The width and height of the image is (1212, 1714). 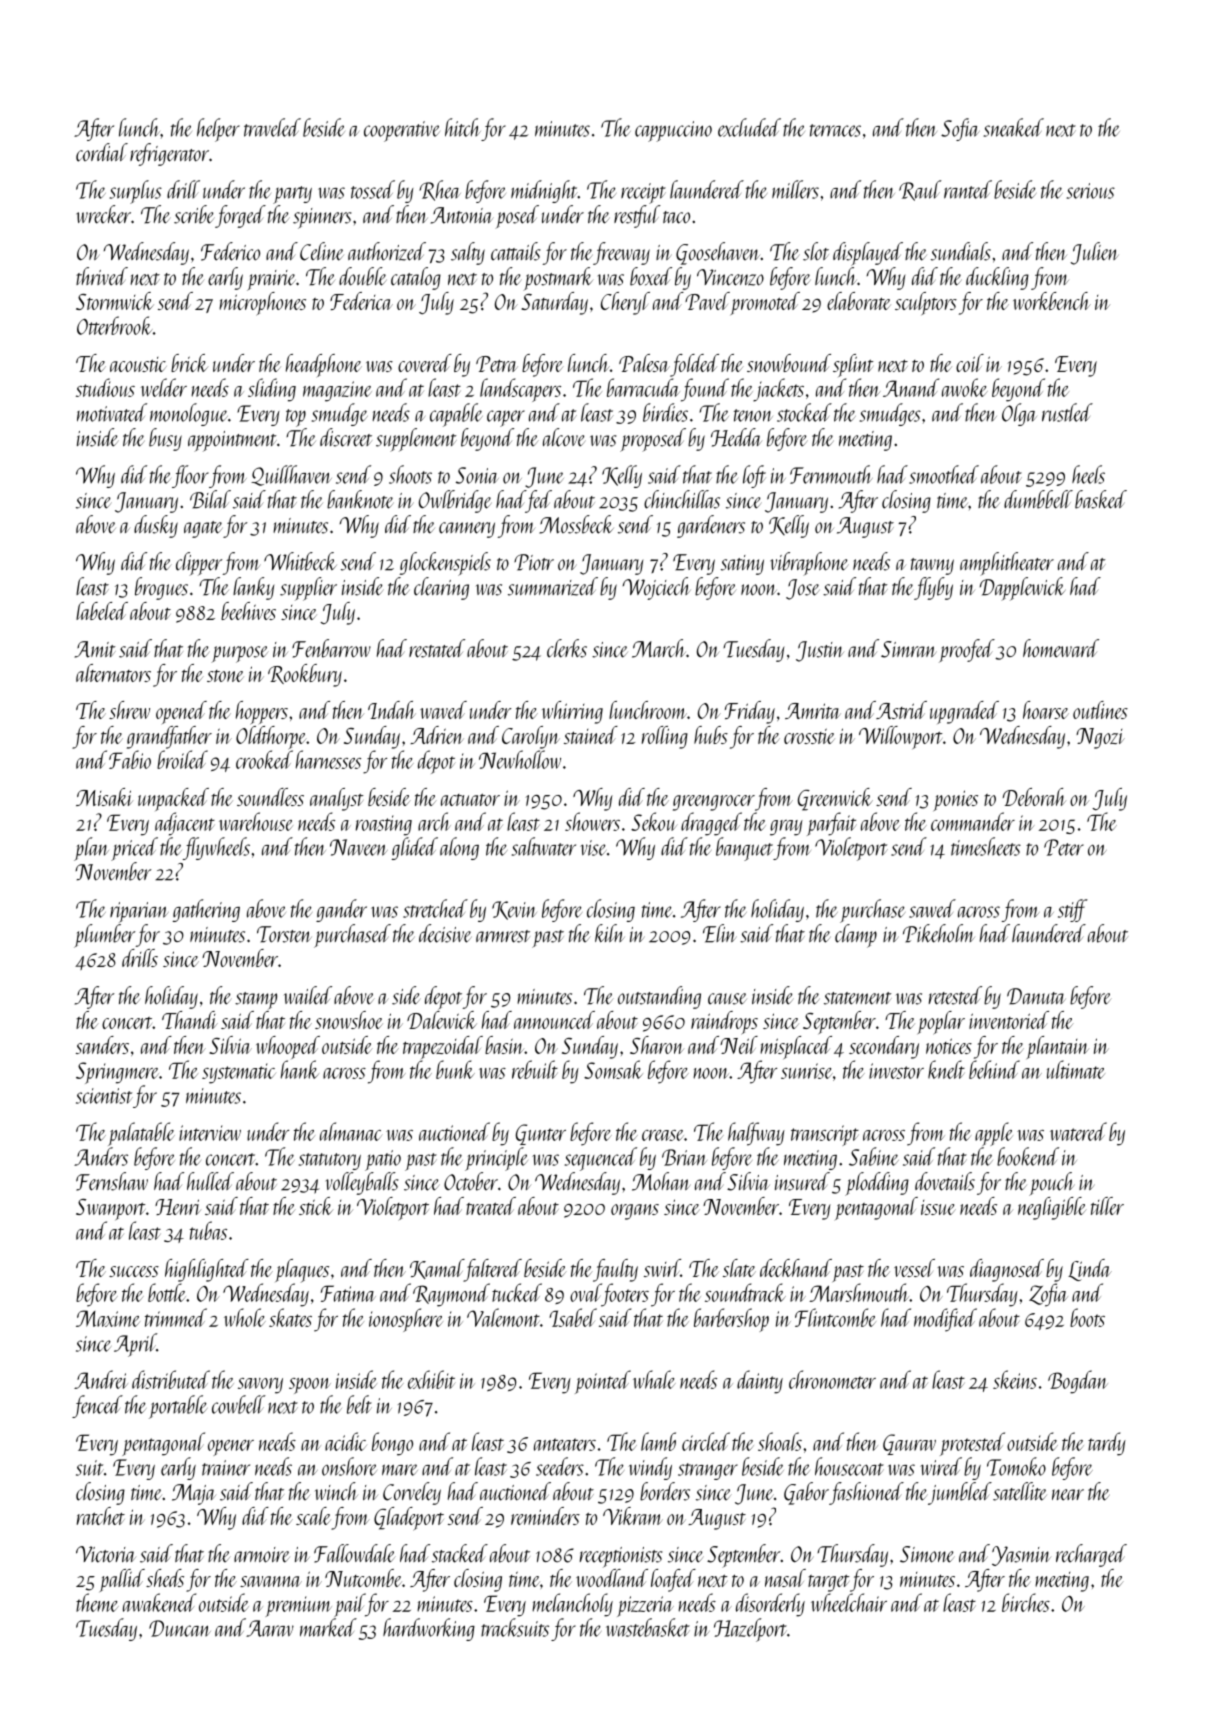 I want to click on hitch, so click(x=463, y=127).
